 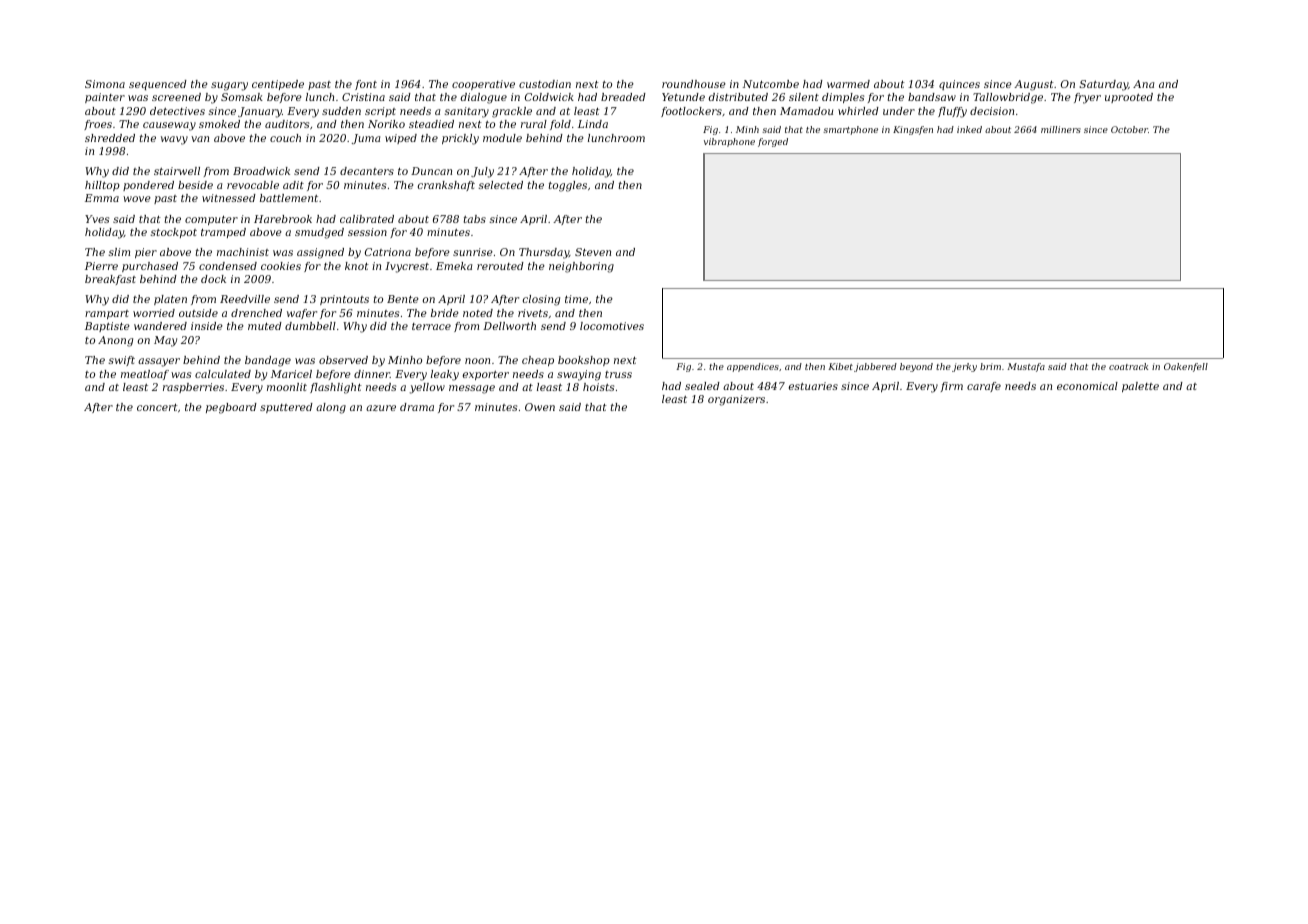 What do you see at coordinates (381, 408) in the image?
I see `azure` at bounding box center [381, 408].
